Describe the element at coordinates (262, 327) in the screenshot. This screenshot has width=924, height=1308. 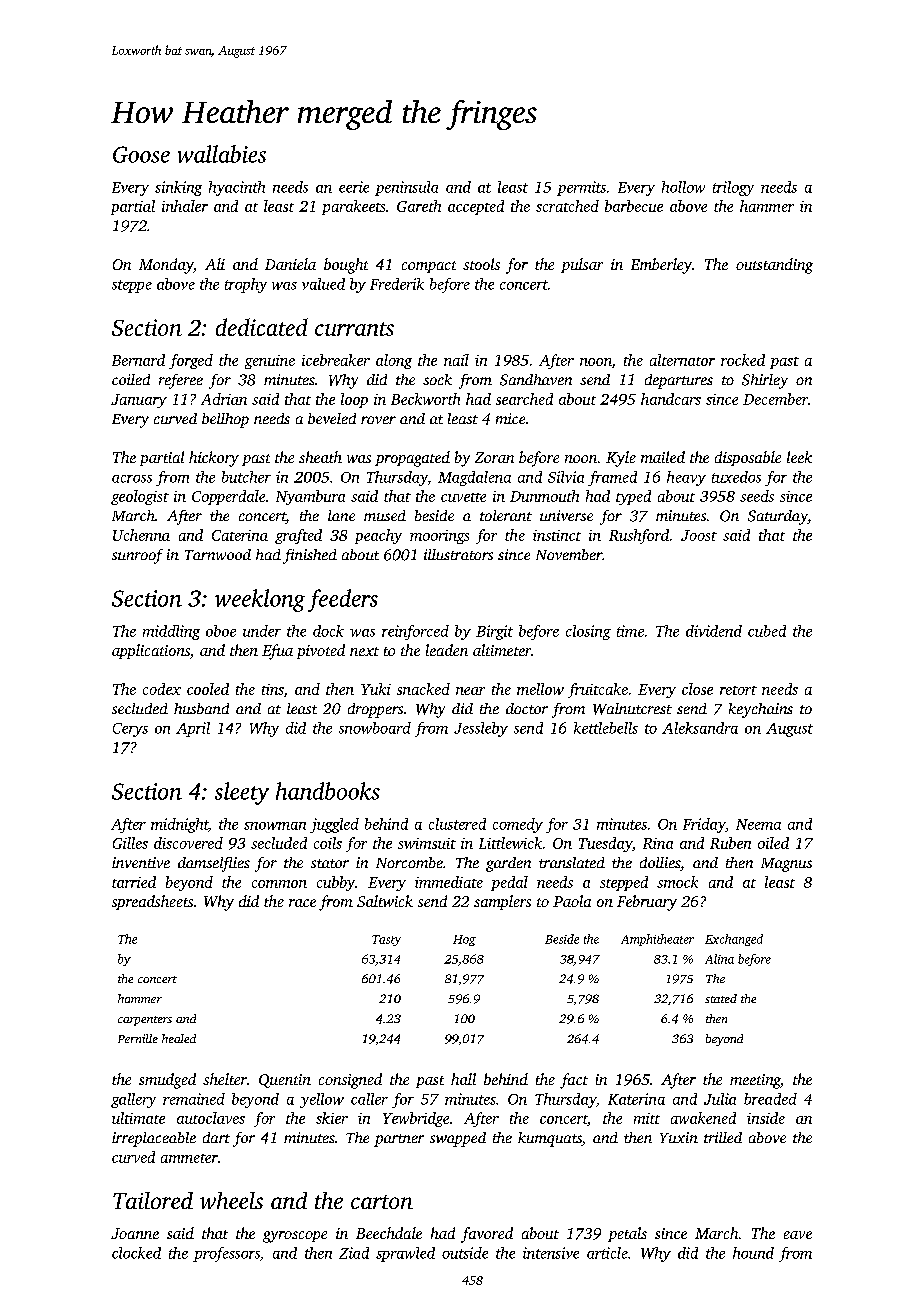
I see `dedicated` at that location.
